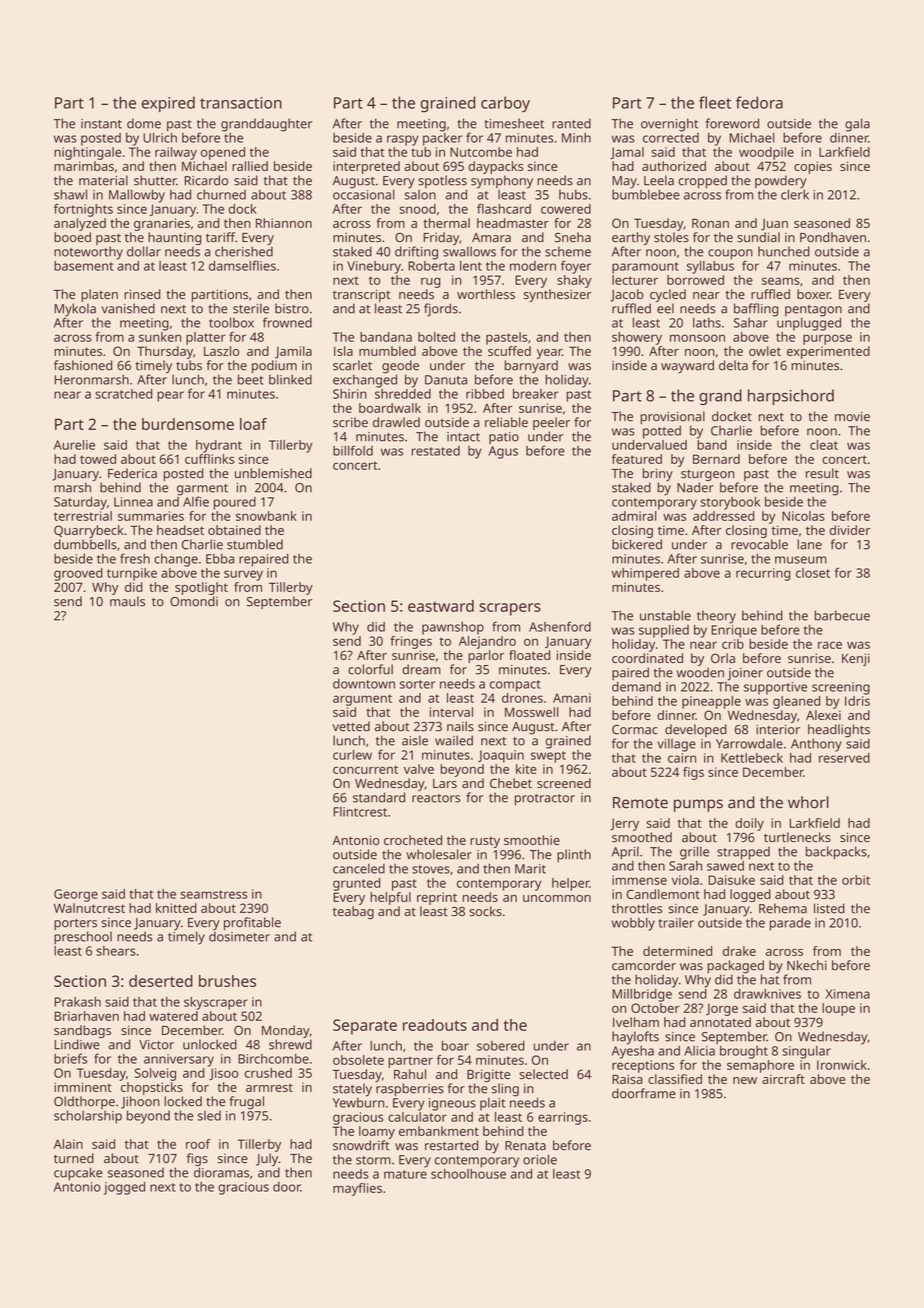  Describe the element at coordinates (403, 140) in the page. I see `raspy` at that location.
